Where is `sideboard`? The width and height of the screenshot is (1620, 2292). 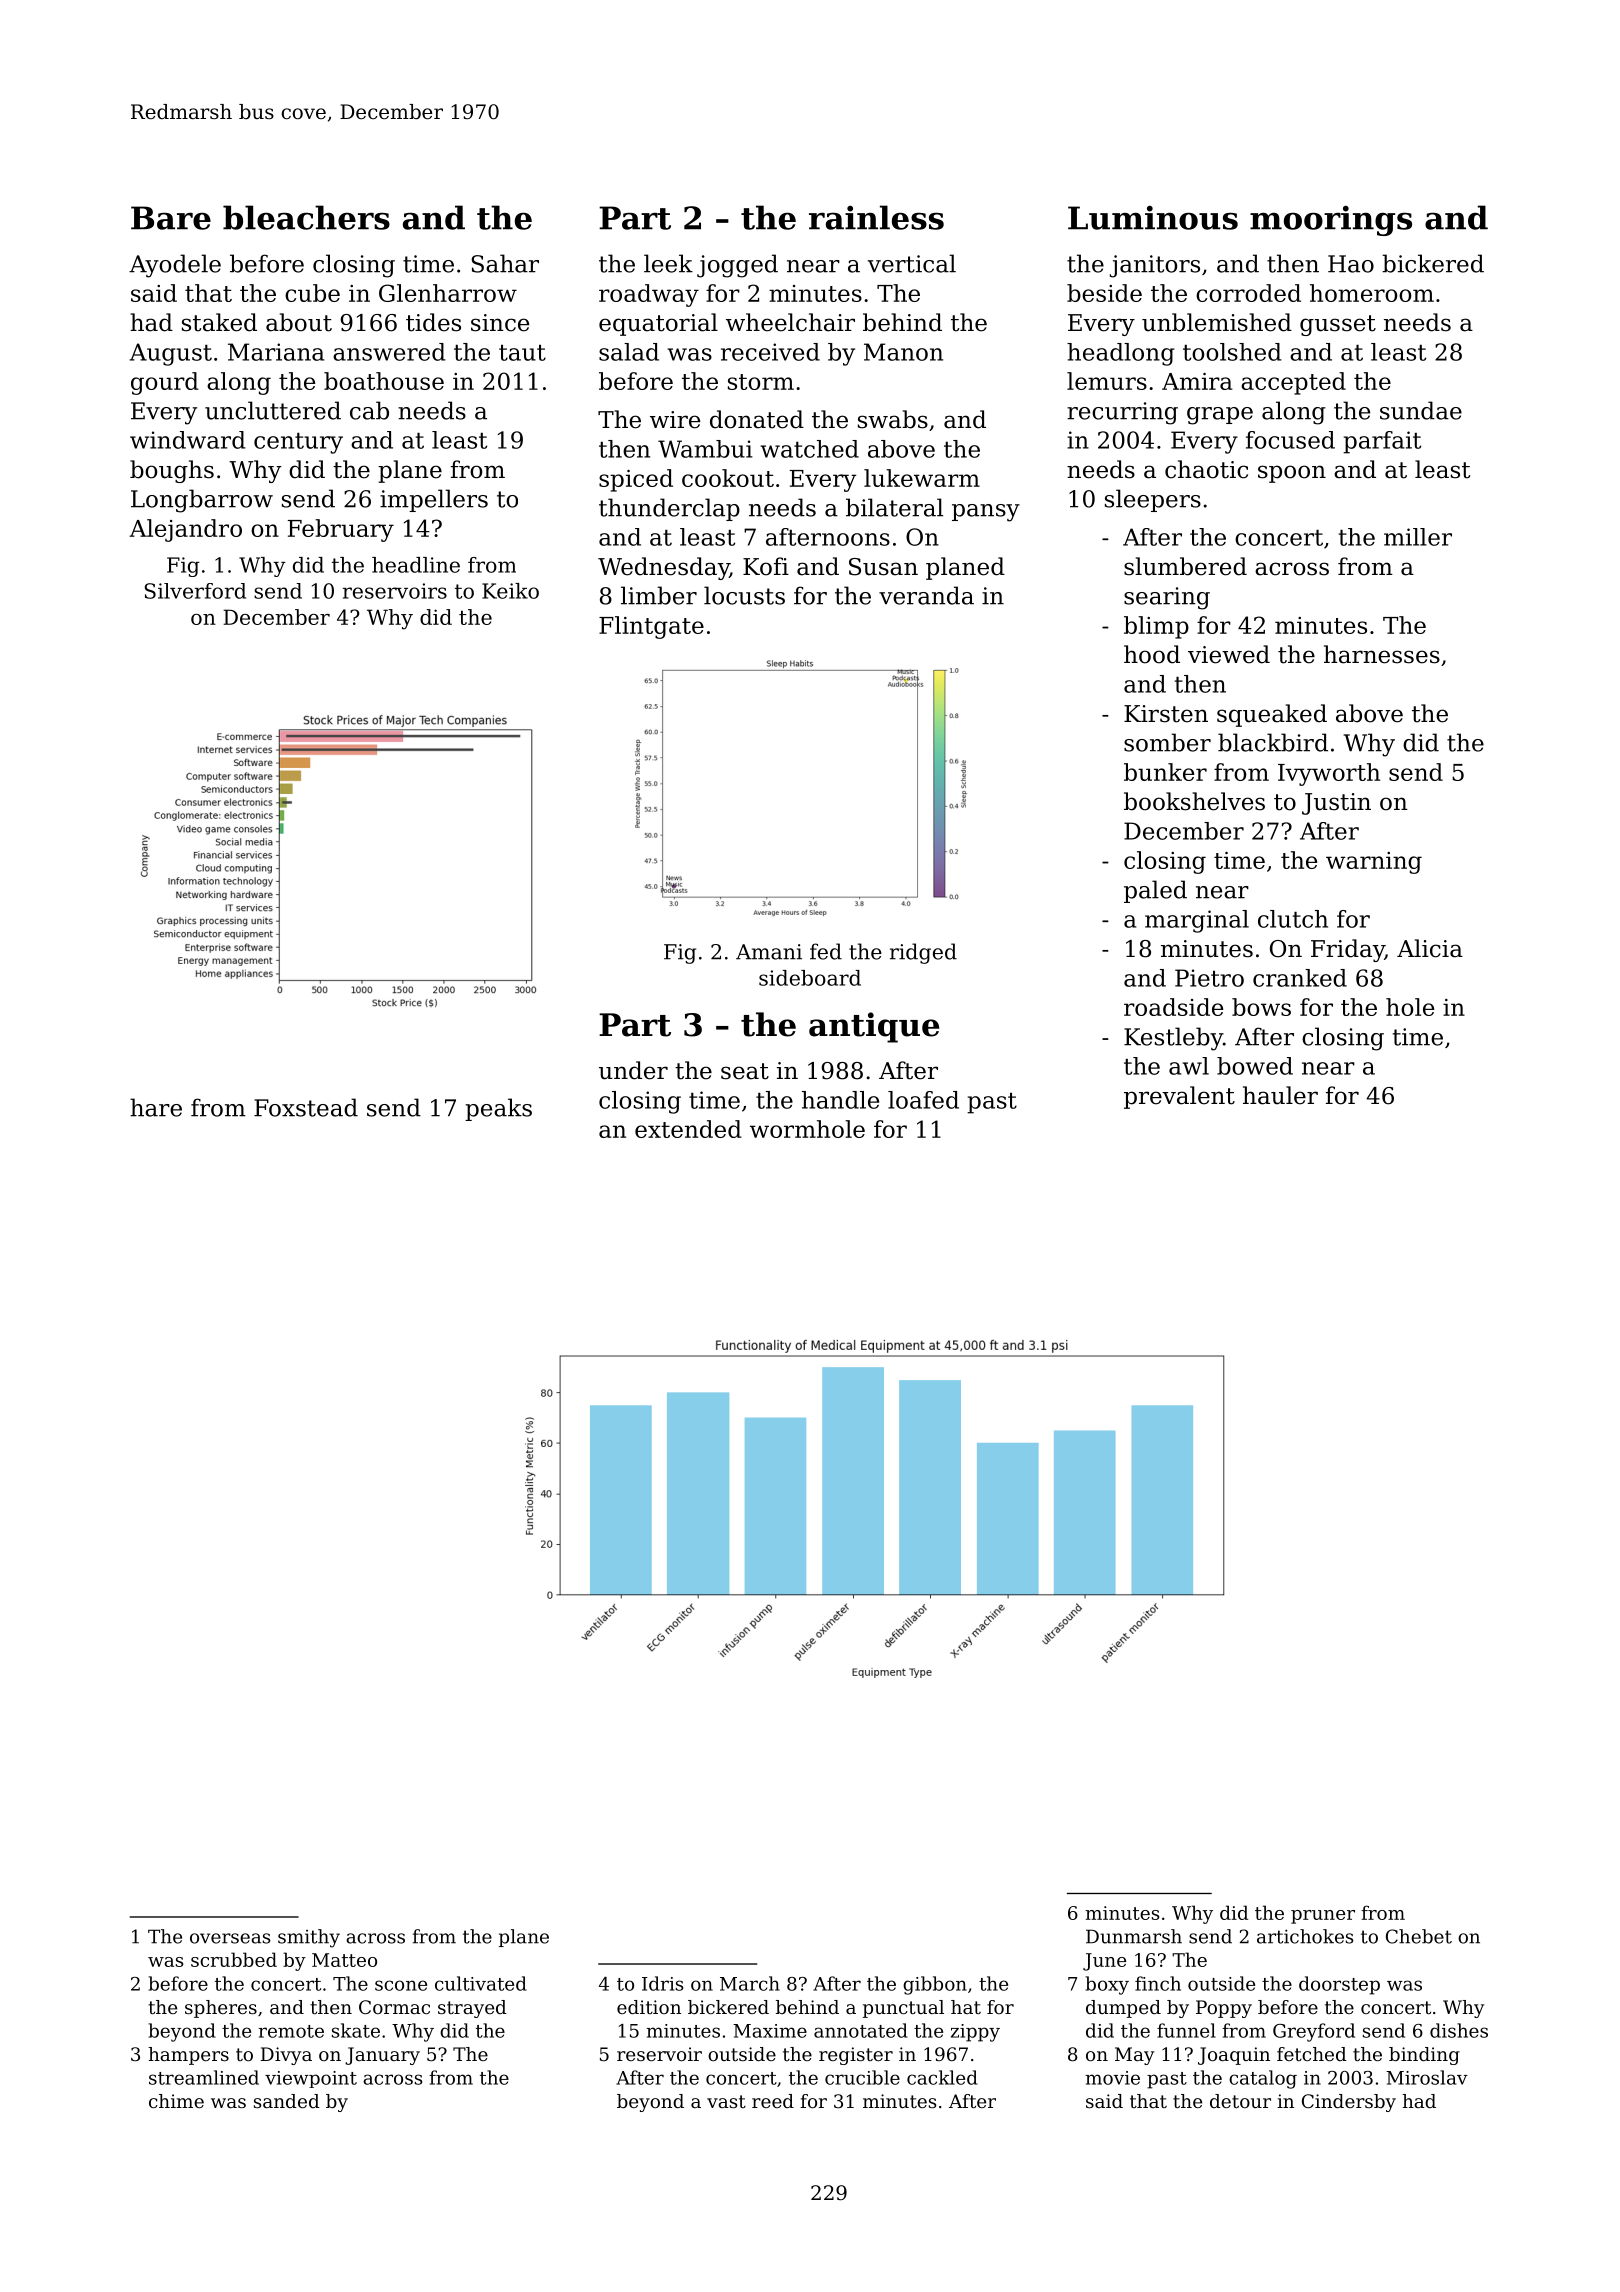 sideboard is located at coordinates (810, 978).
